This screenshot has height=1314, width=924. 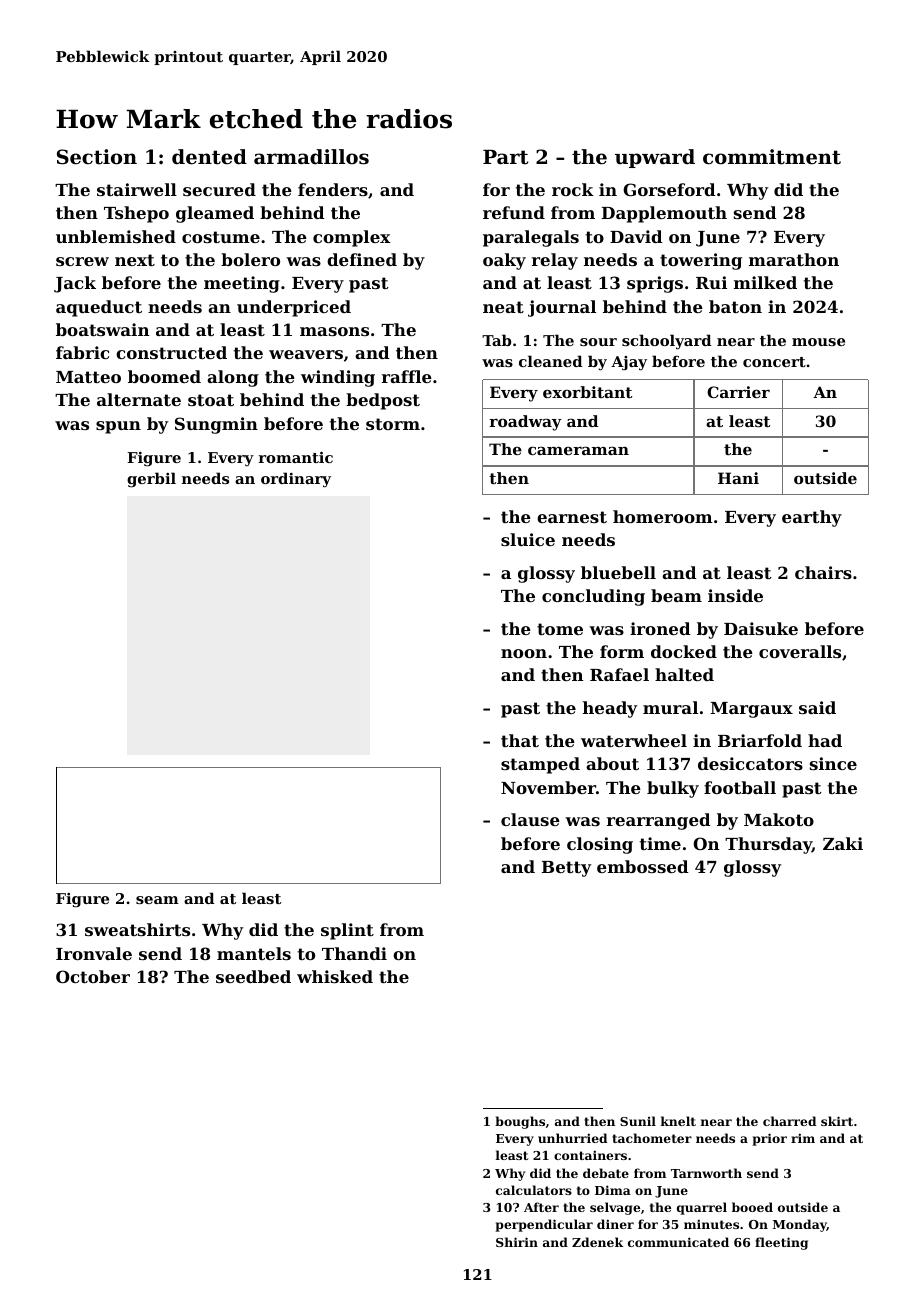 I want to click on October, so click(x=93, y=976).
